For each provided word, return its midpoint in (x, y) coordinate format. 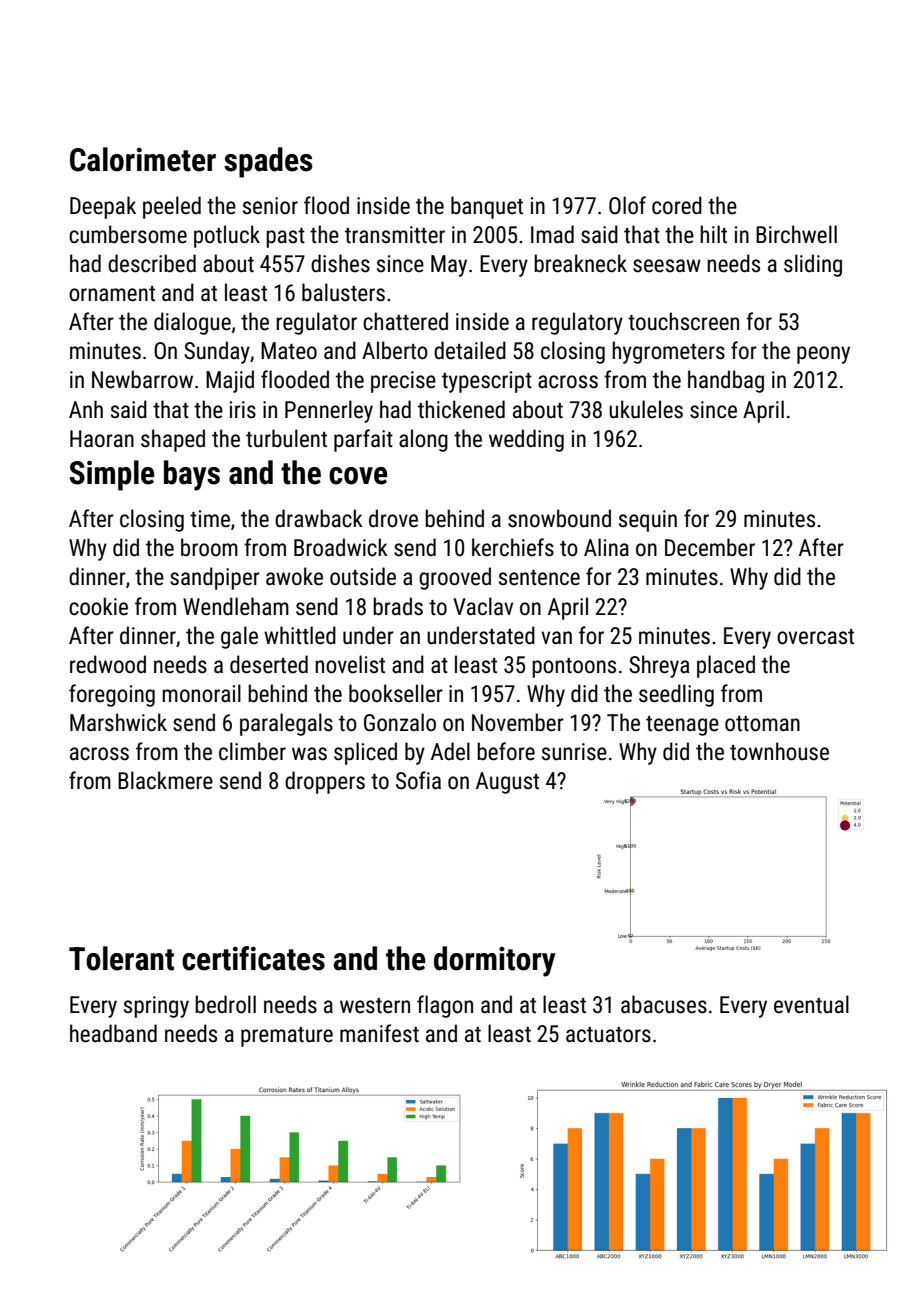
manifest (379, 1033)
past (285, 238)
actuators (608, 1035)
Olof (627, 205)
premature (287, 1037)
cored (677, 205)
